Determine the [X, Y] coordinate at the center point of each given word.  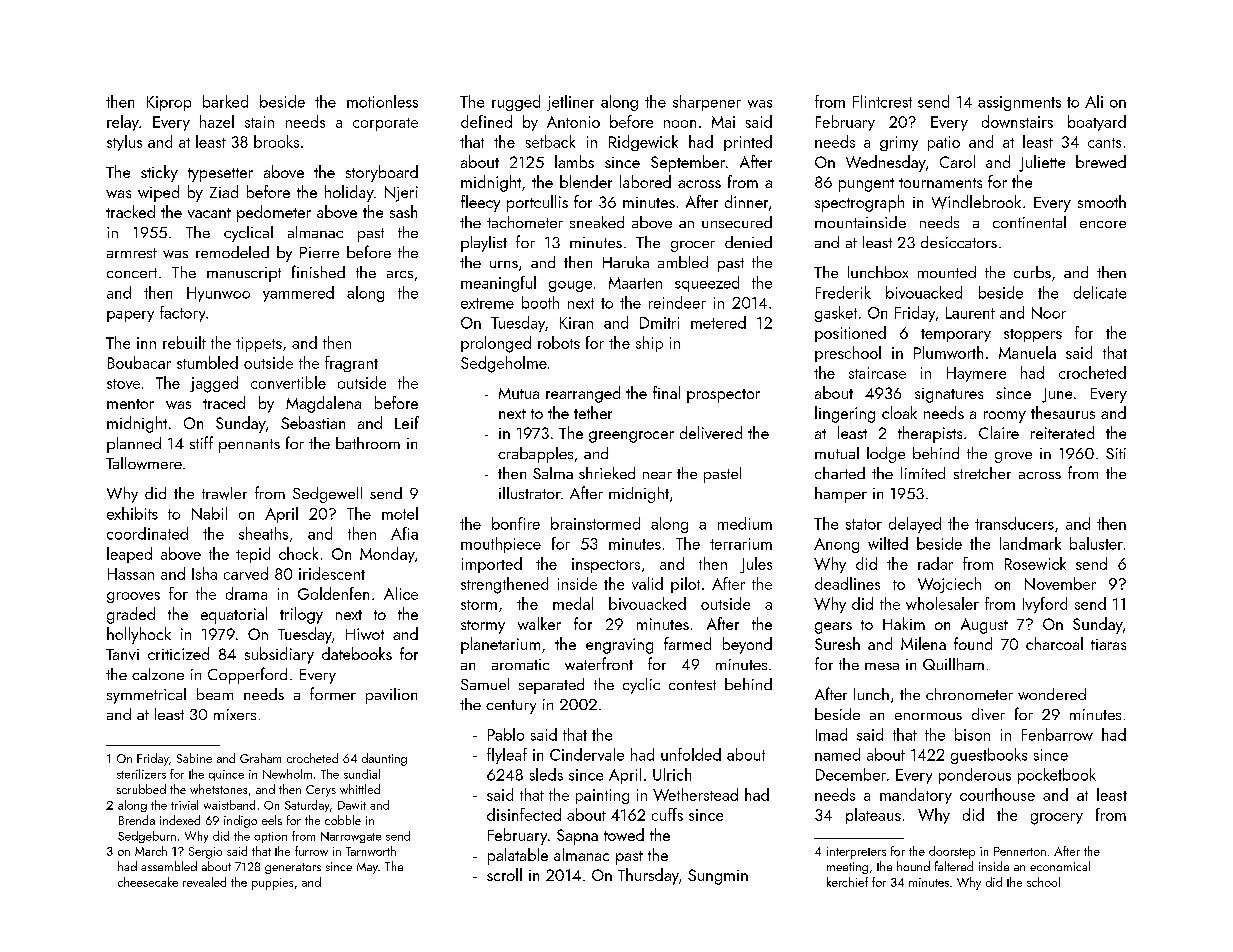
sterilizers [141, 774]
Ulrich [672, 774]
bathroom [368, 443]
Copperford [247, 675]
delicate [1100, 292]
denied [748, 242]
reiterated [1062, 432]
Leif [407, 422]
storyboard [382, 173]
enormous [928, 716]
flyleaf [507, 756]
